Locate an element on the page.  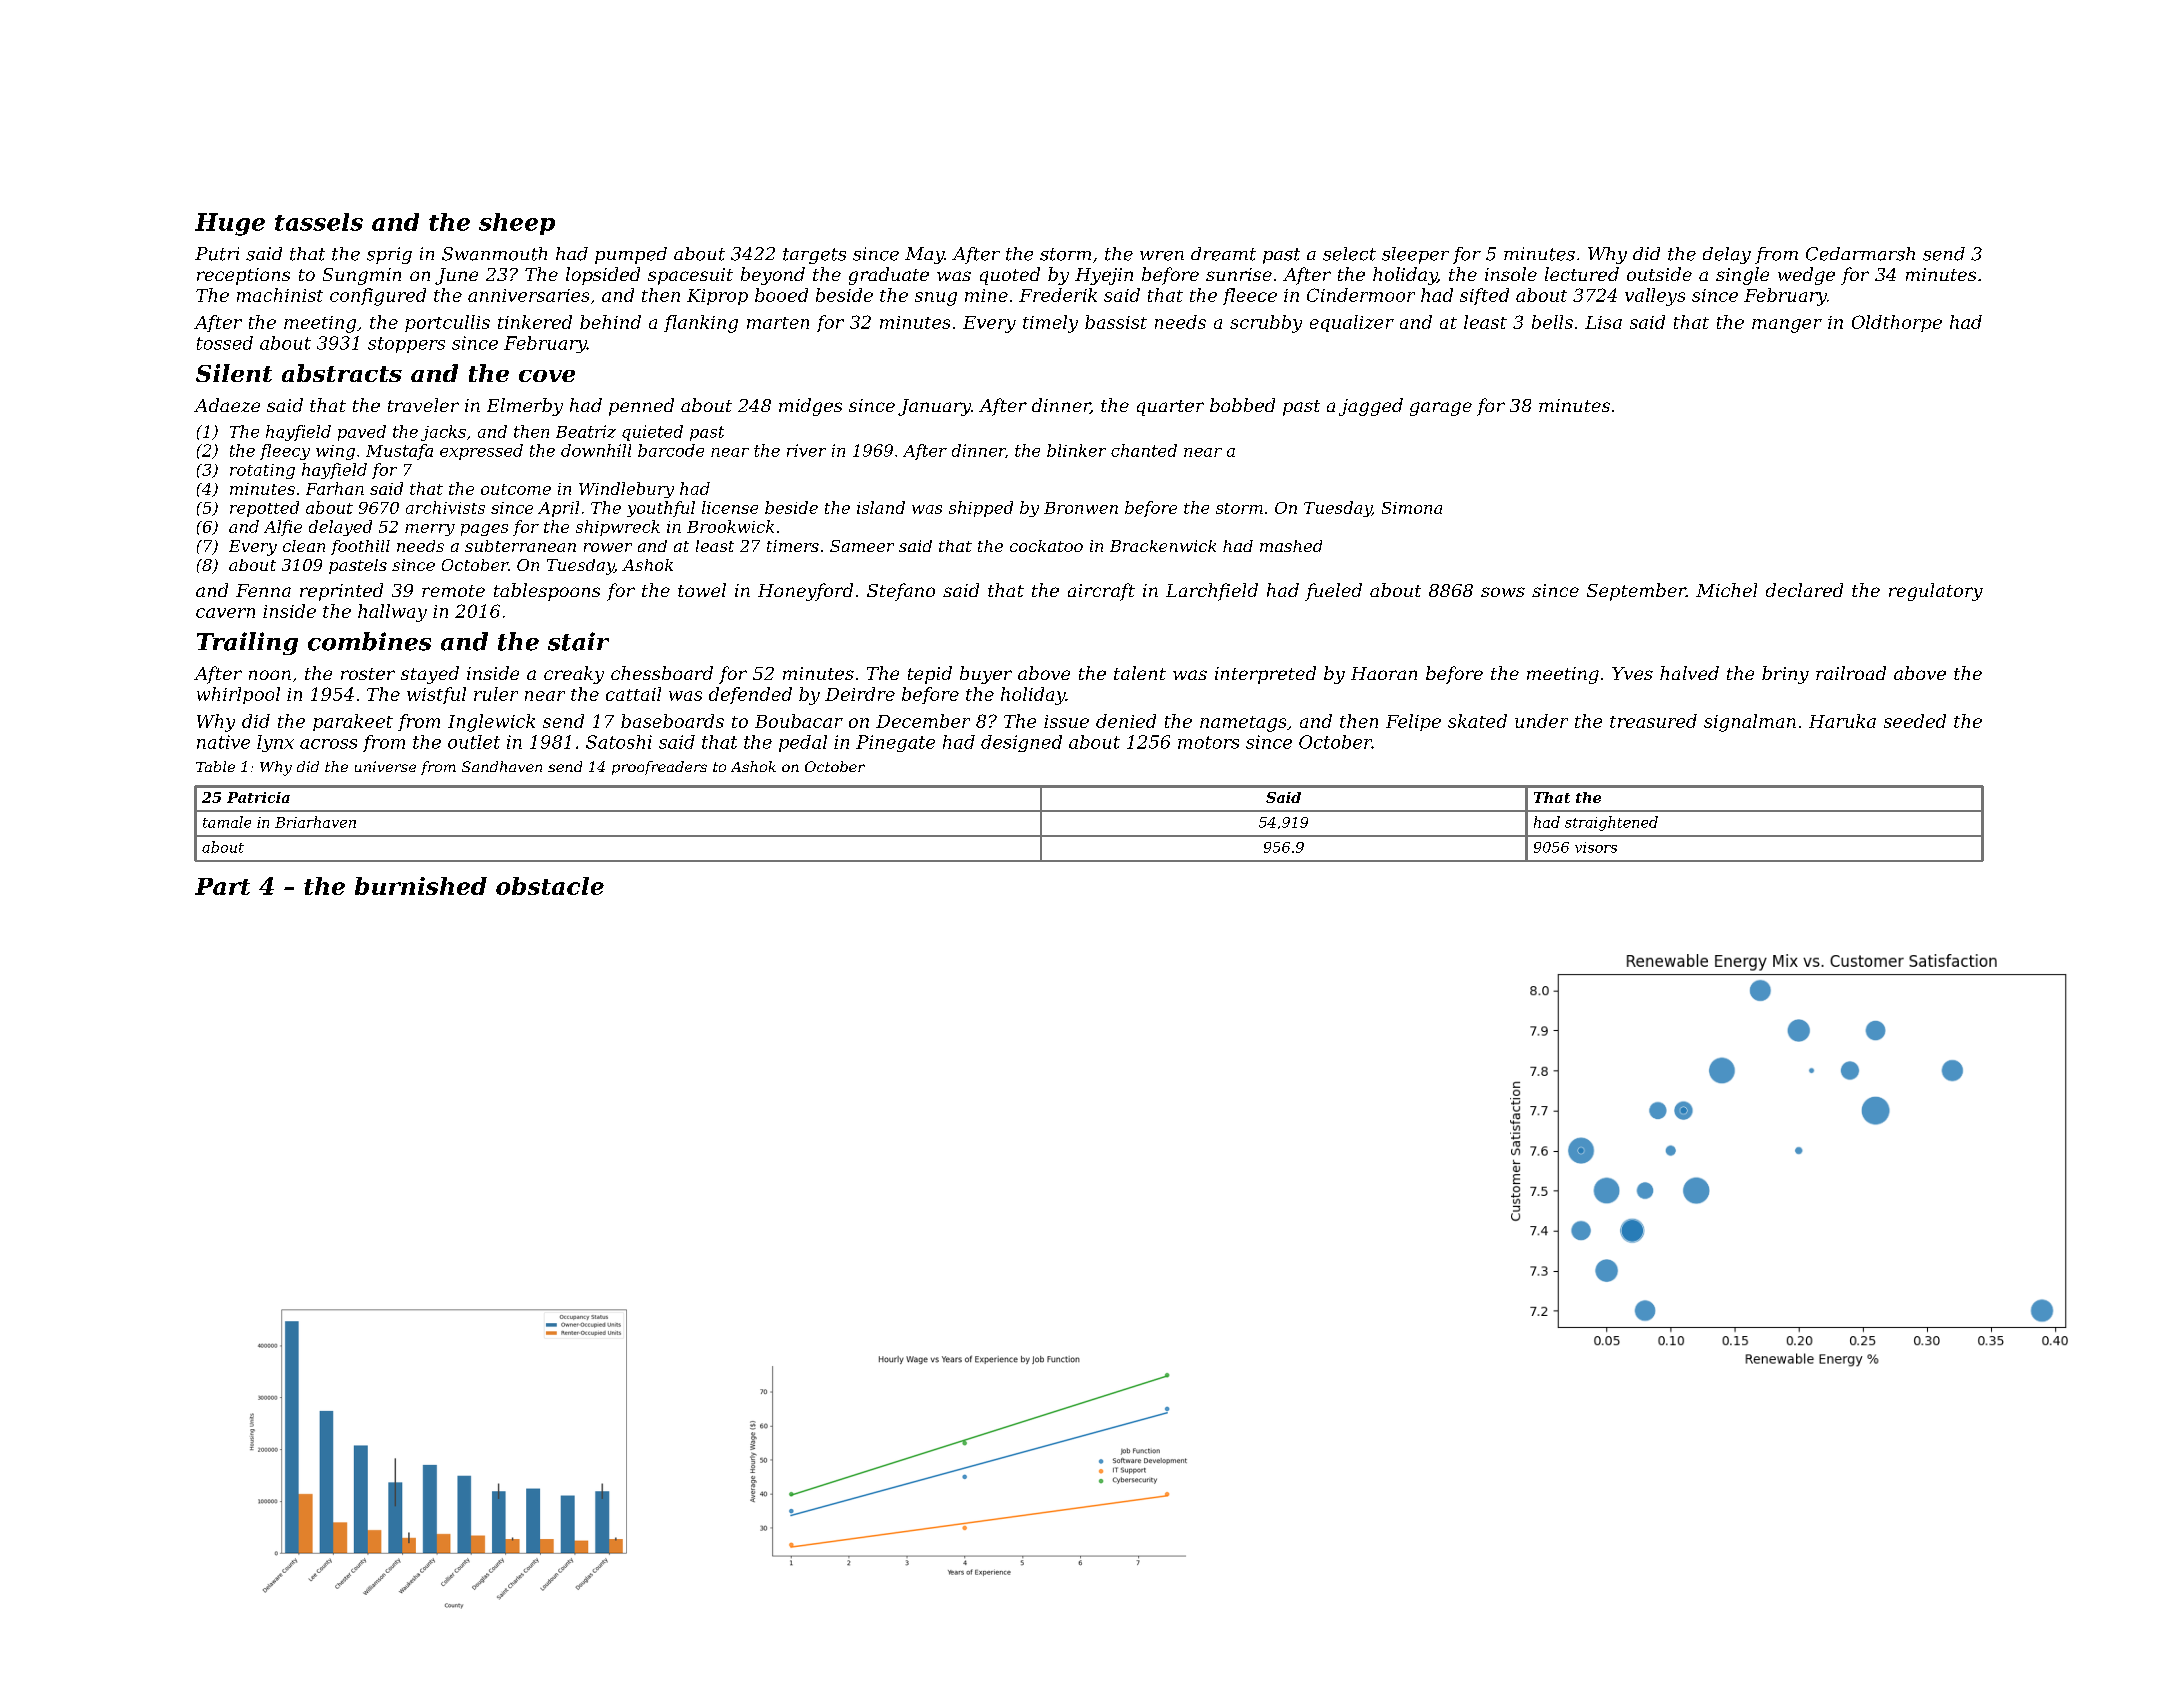
Cindermoor is located at coordinates (1361, 295).
